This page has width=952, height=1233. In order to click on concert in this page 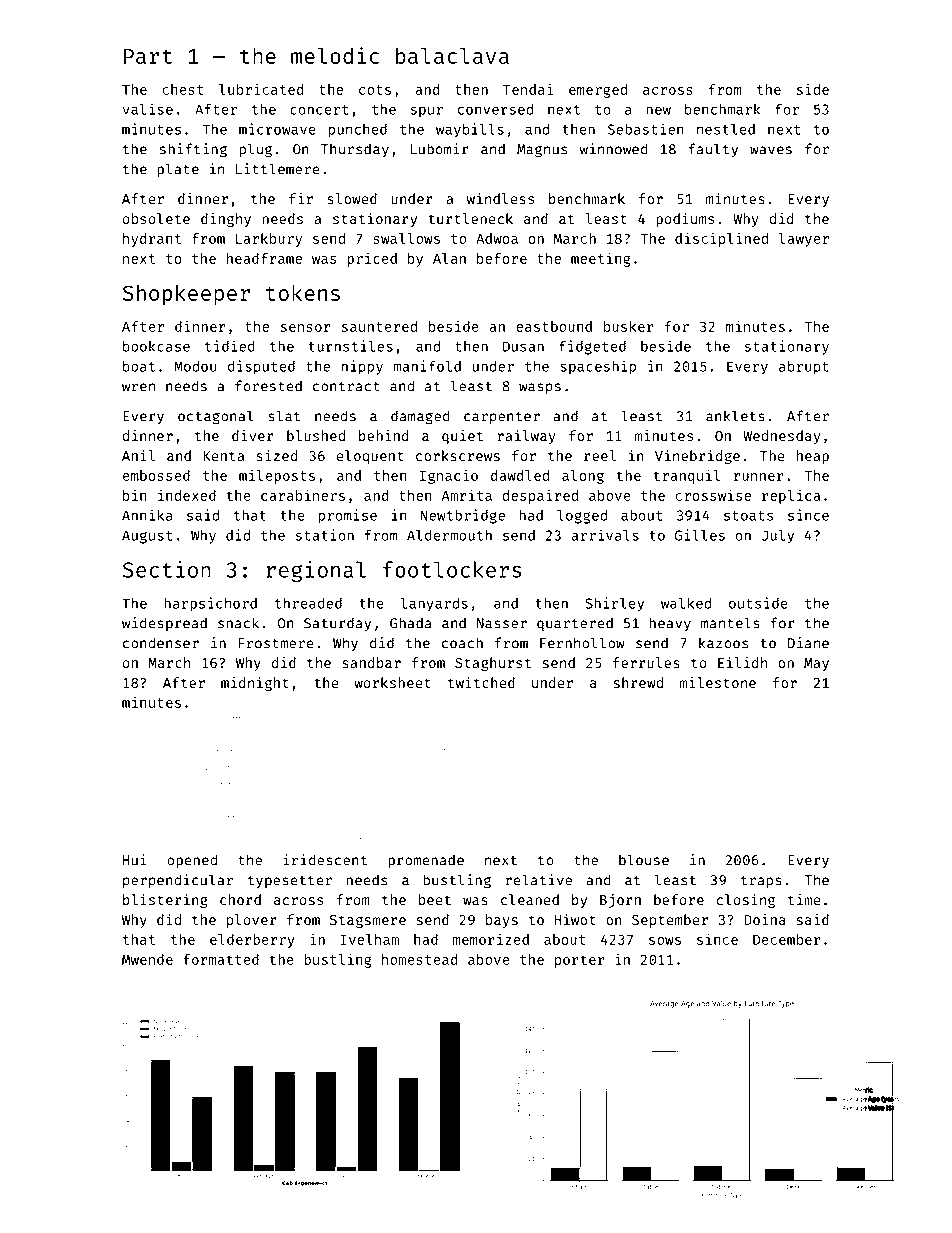, I will do `click(319, 110)`.
